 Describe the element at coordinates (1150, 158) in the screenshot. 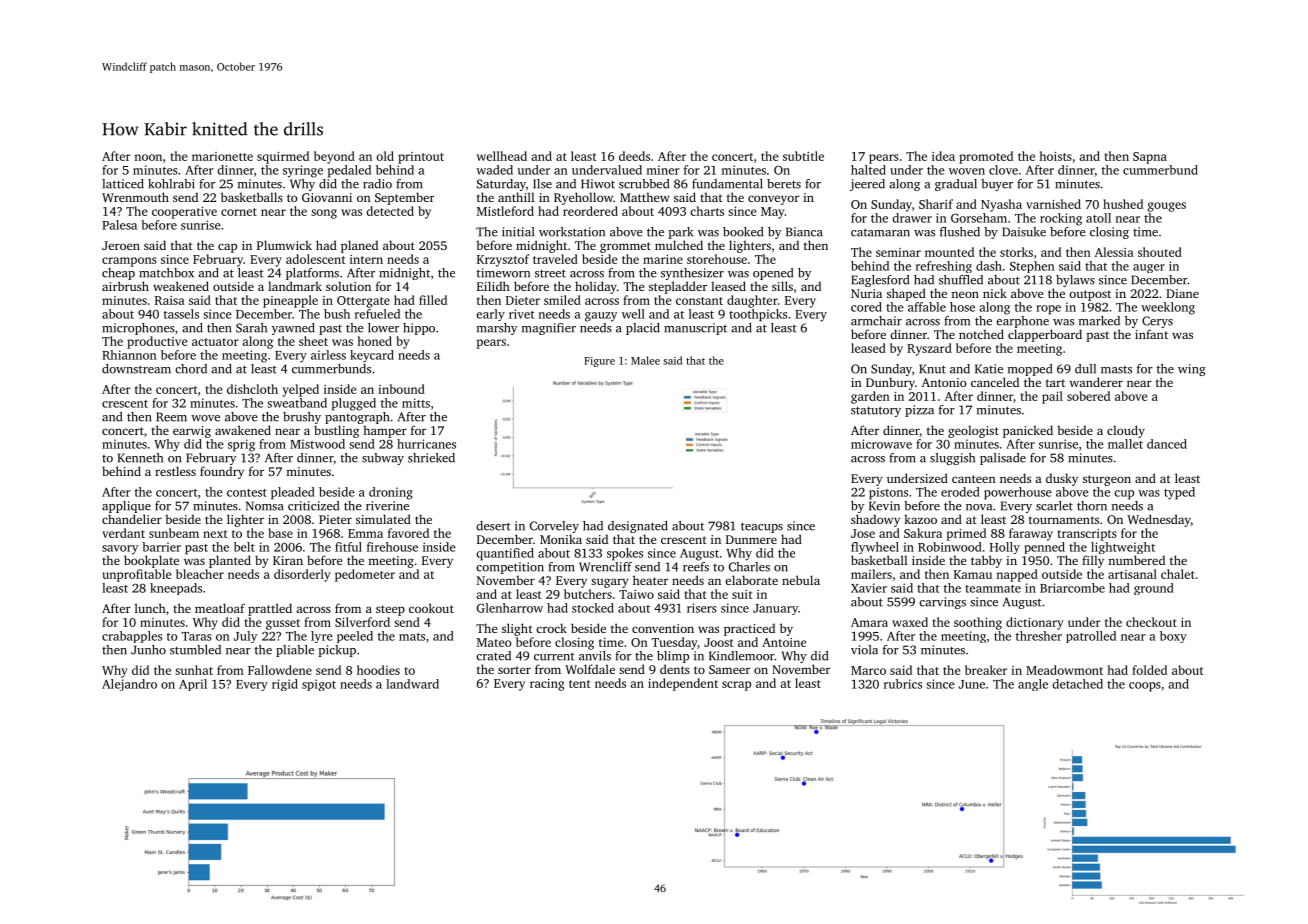

I see `Sapna` at that location.
